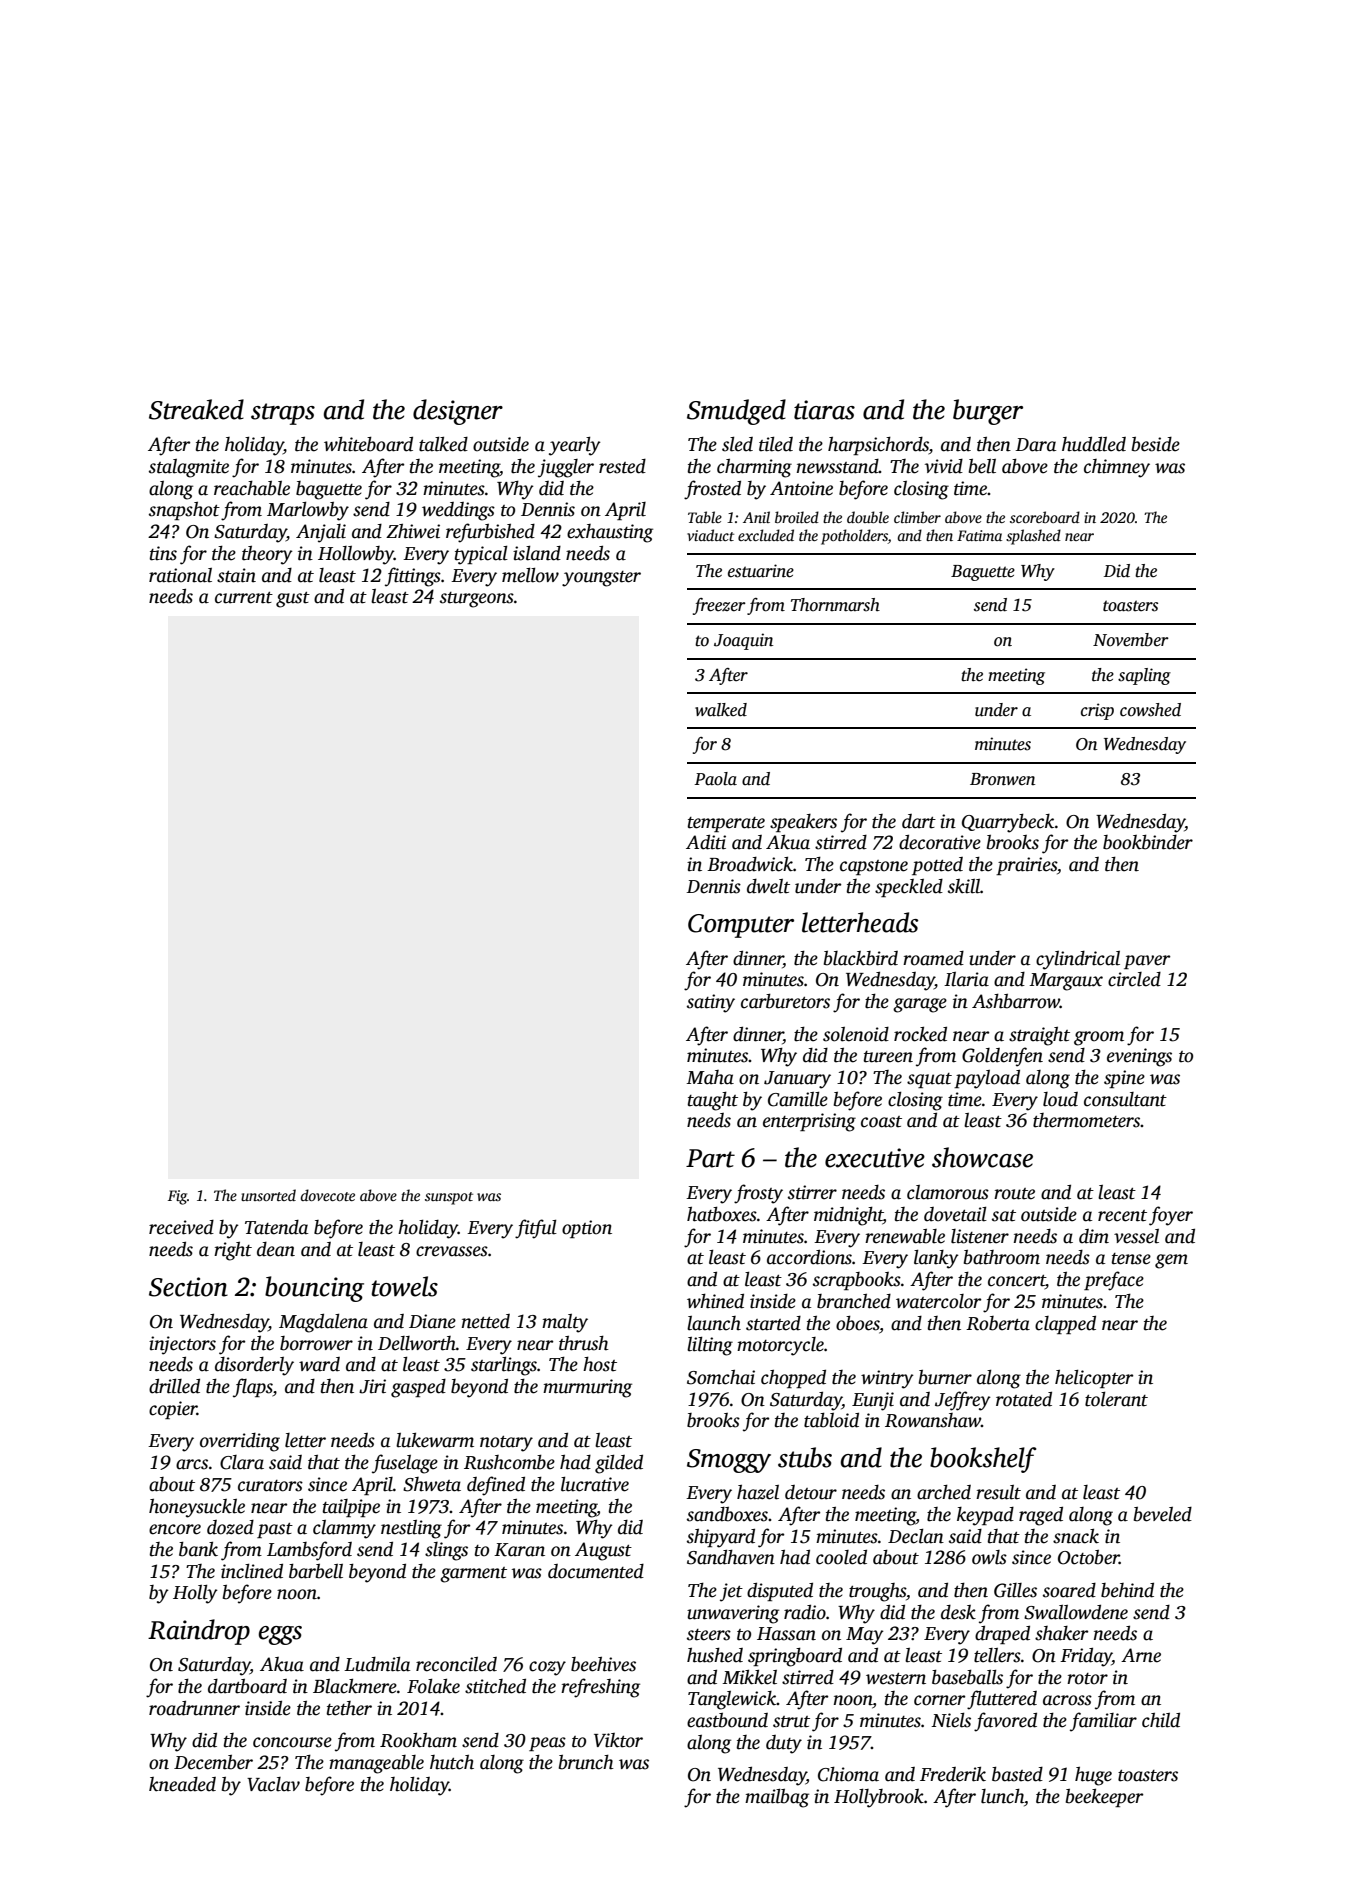 The height and width of the screenshot is (1903, 1345). Describe the element at coordinates (944, 1492) in the screenshot. I see `arched` at that location.
